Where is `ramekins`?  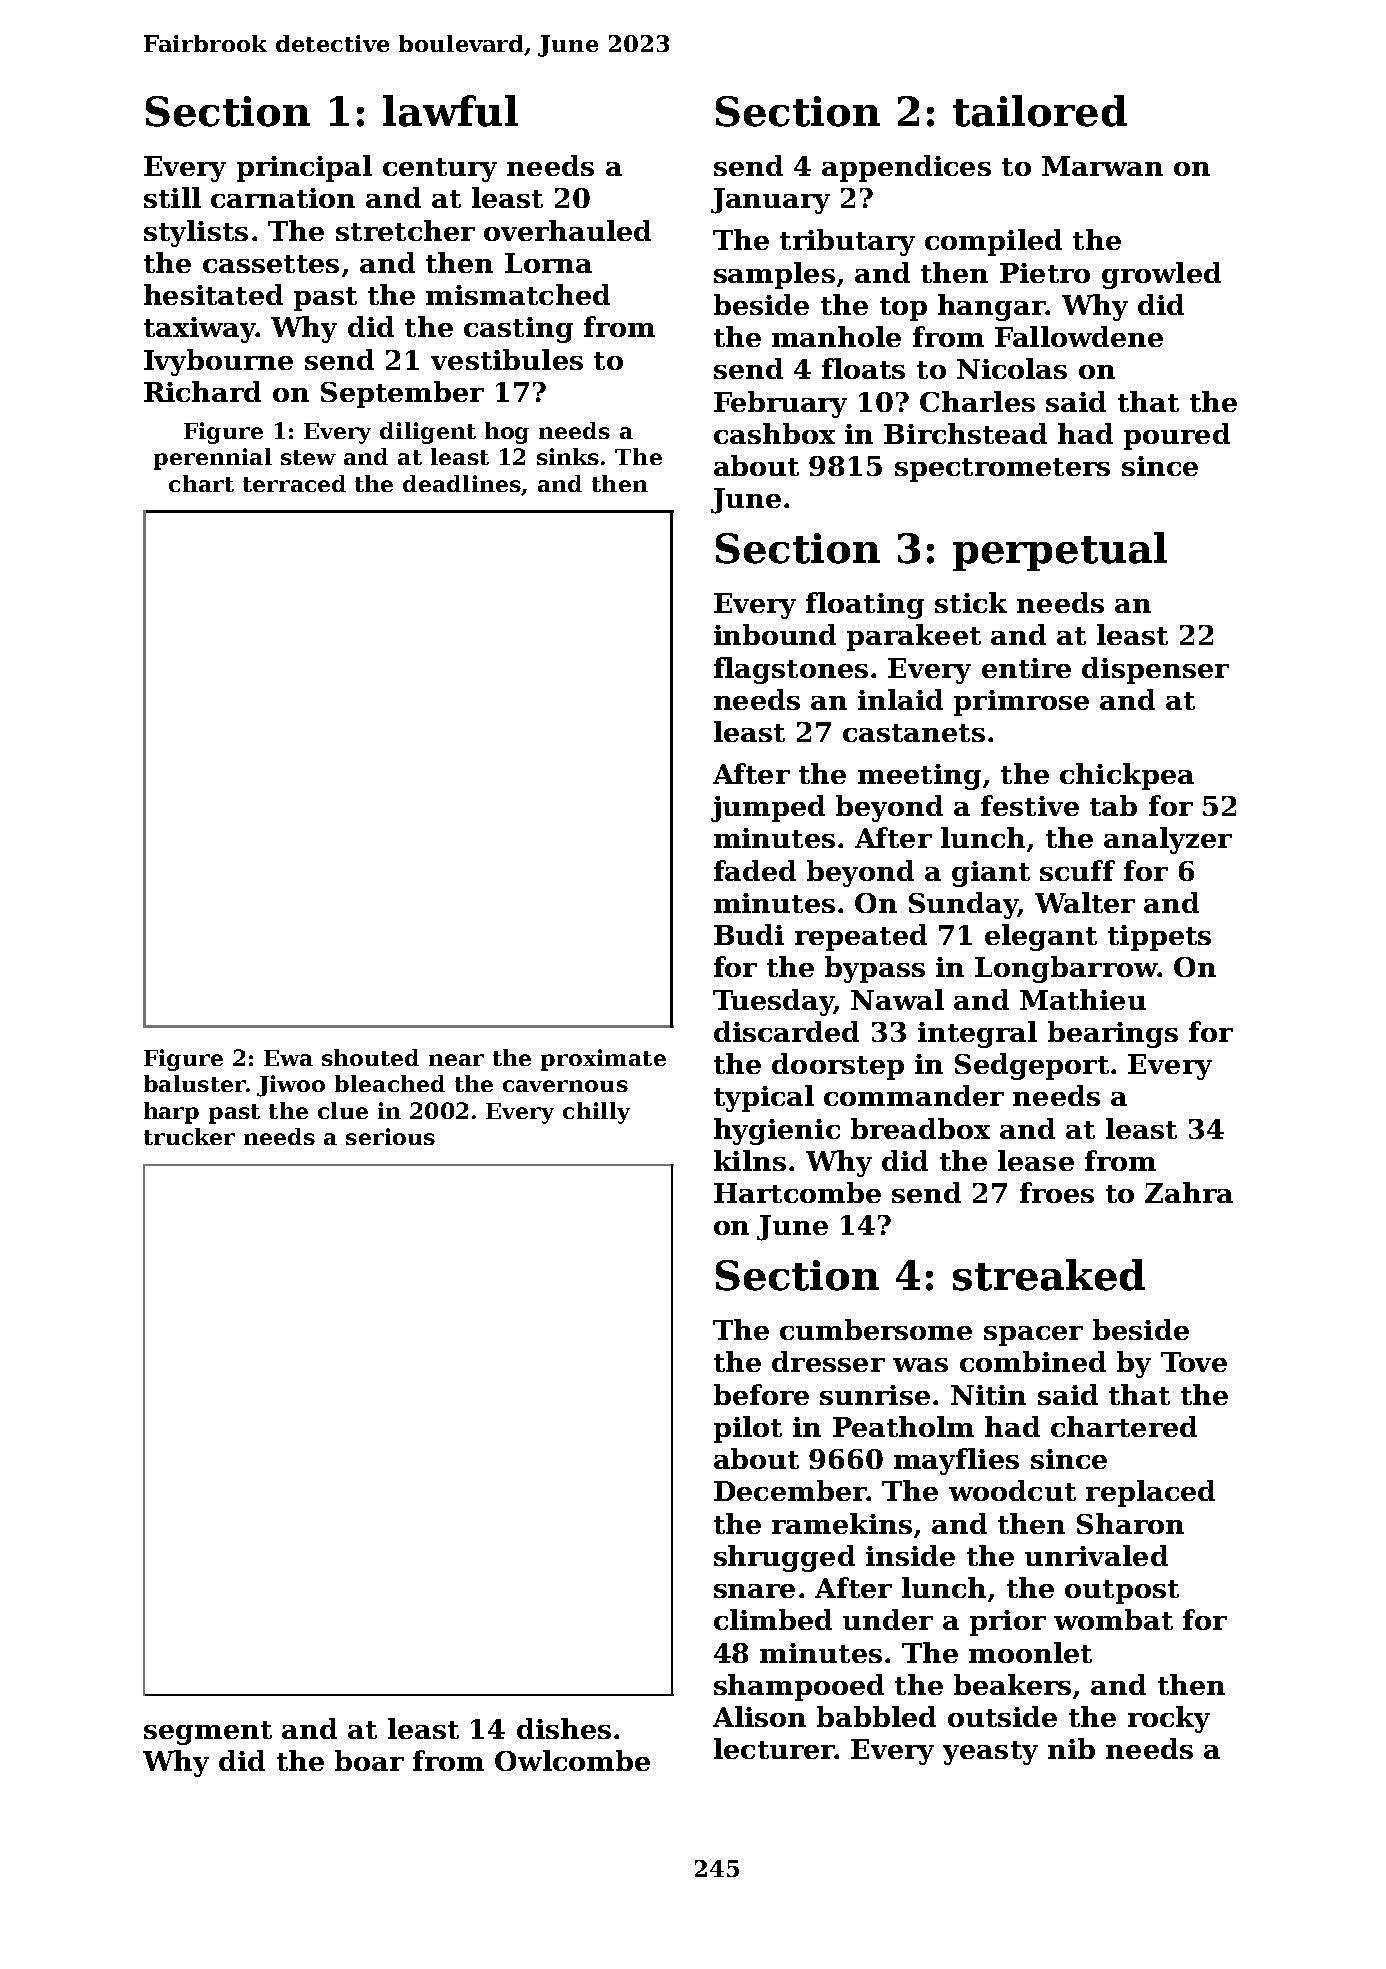
ramekins is located at coordinates (842, 1523).
